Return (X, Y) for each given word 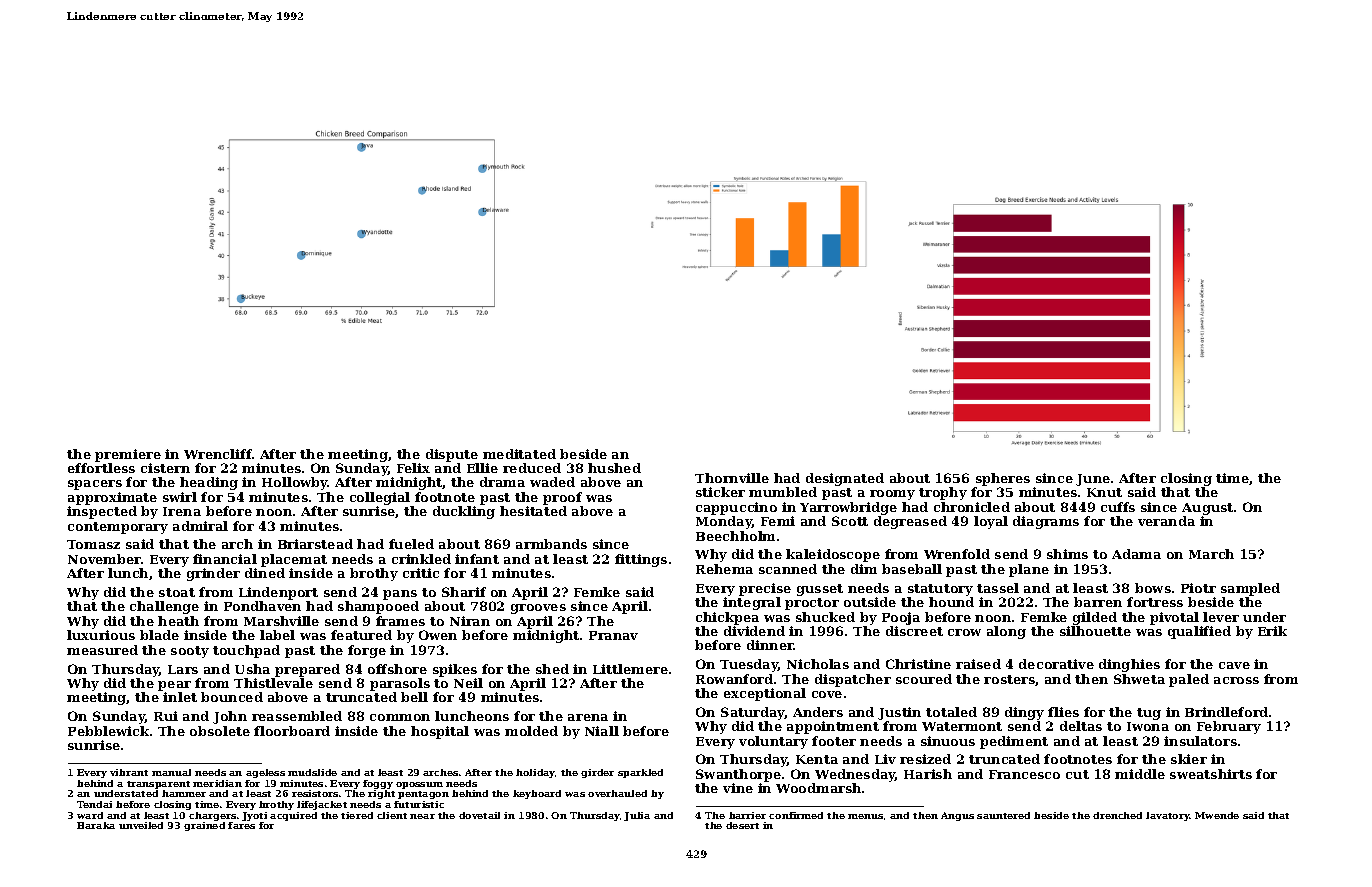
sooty (190, 652)
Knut (1104, 492)
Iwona (1148, 726)
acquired (293, 816)
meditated (519, 454)
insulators (1200, 741)
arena (588, 717)
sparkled (640, 773)
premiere (128, 455)
